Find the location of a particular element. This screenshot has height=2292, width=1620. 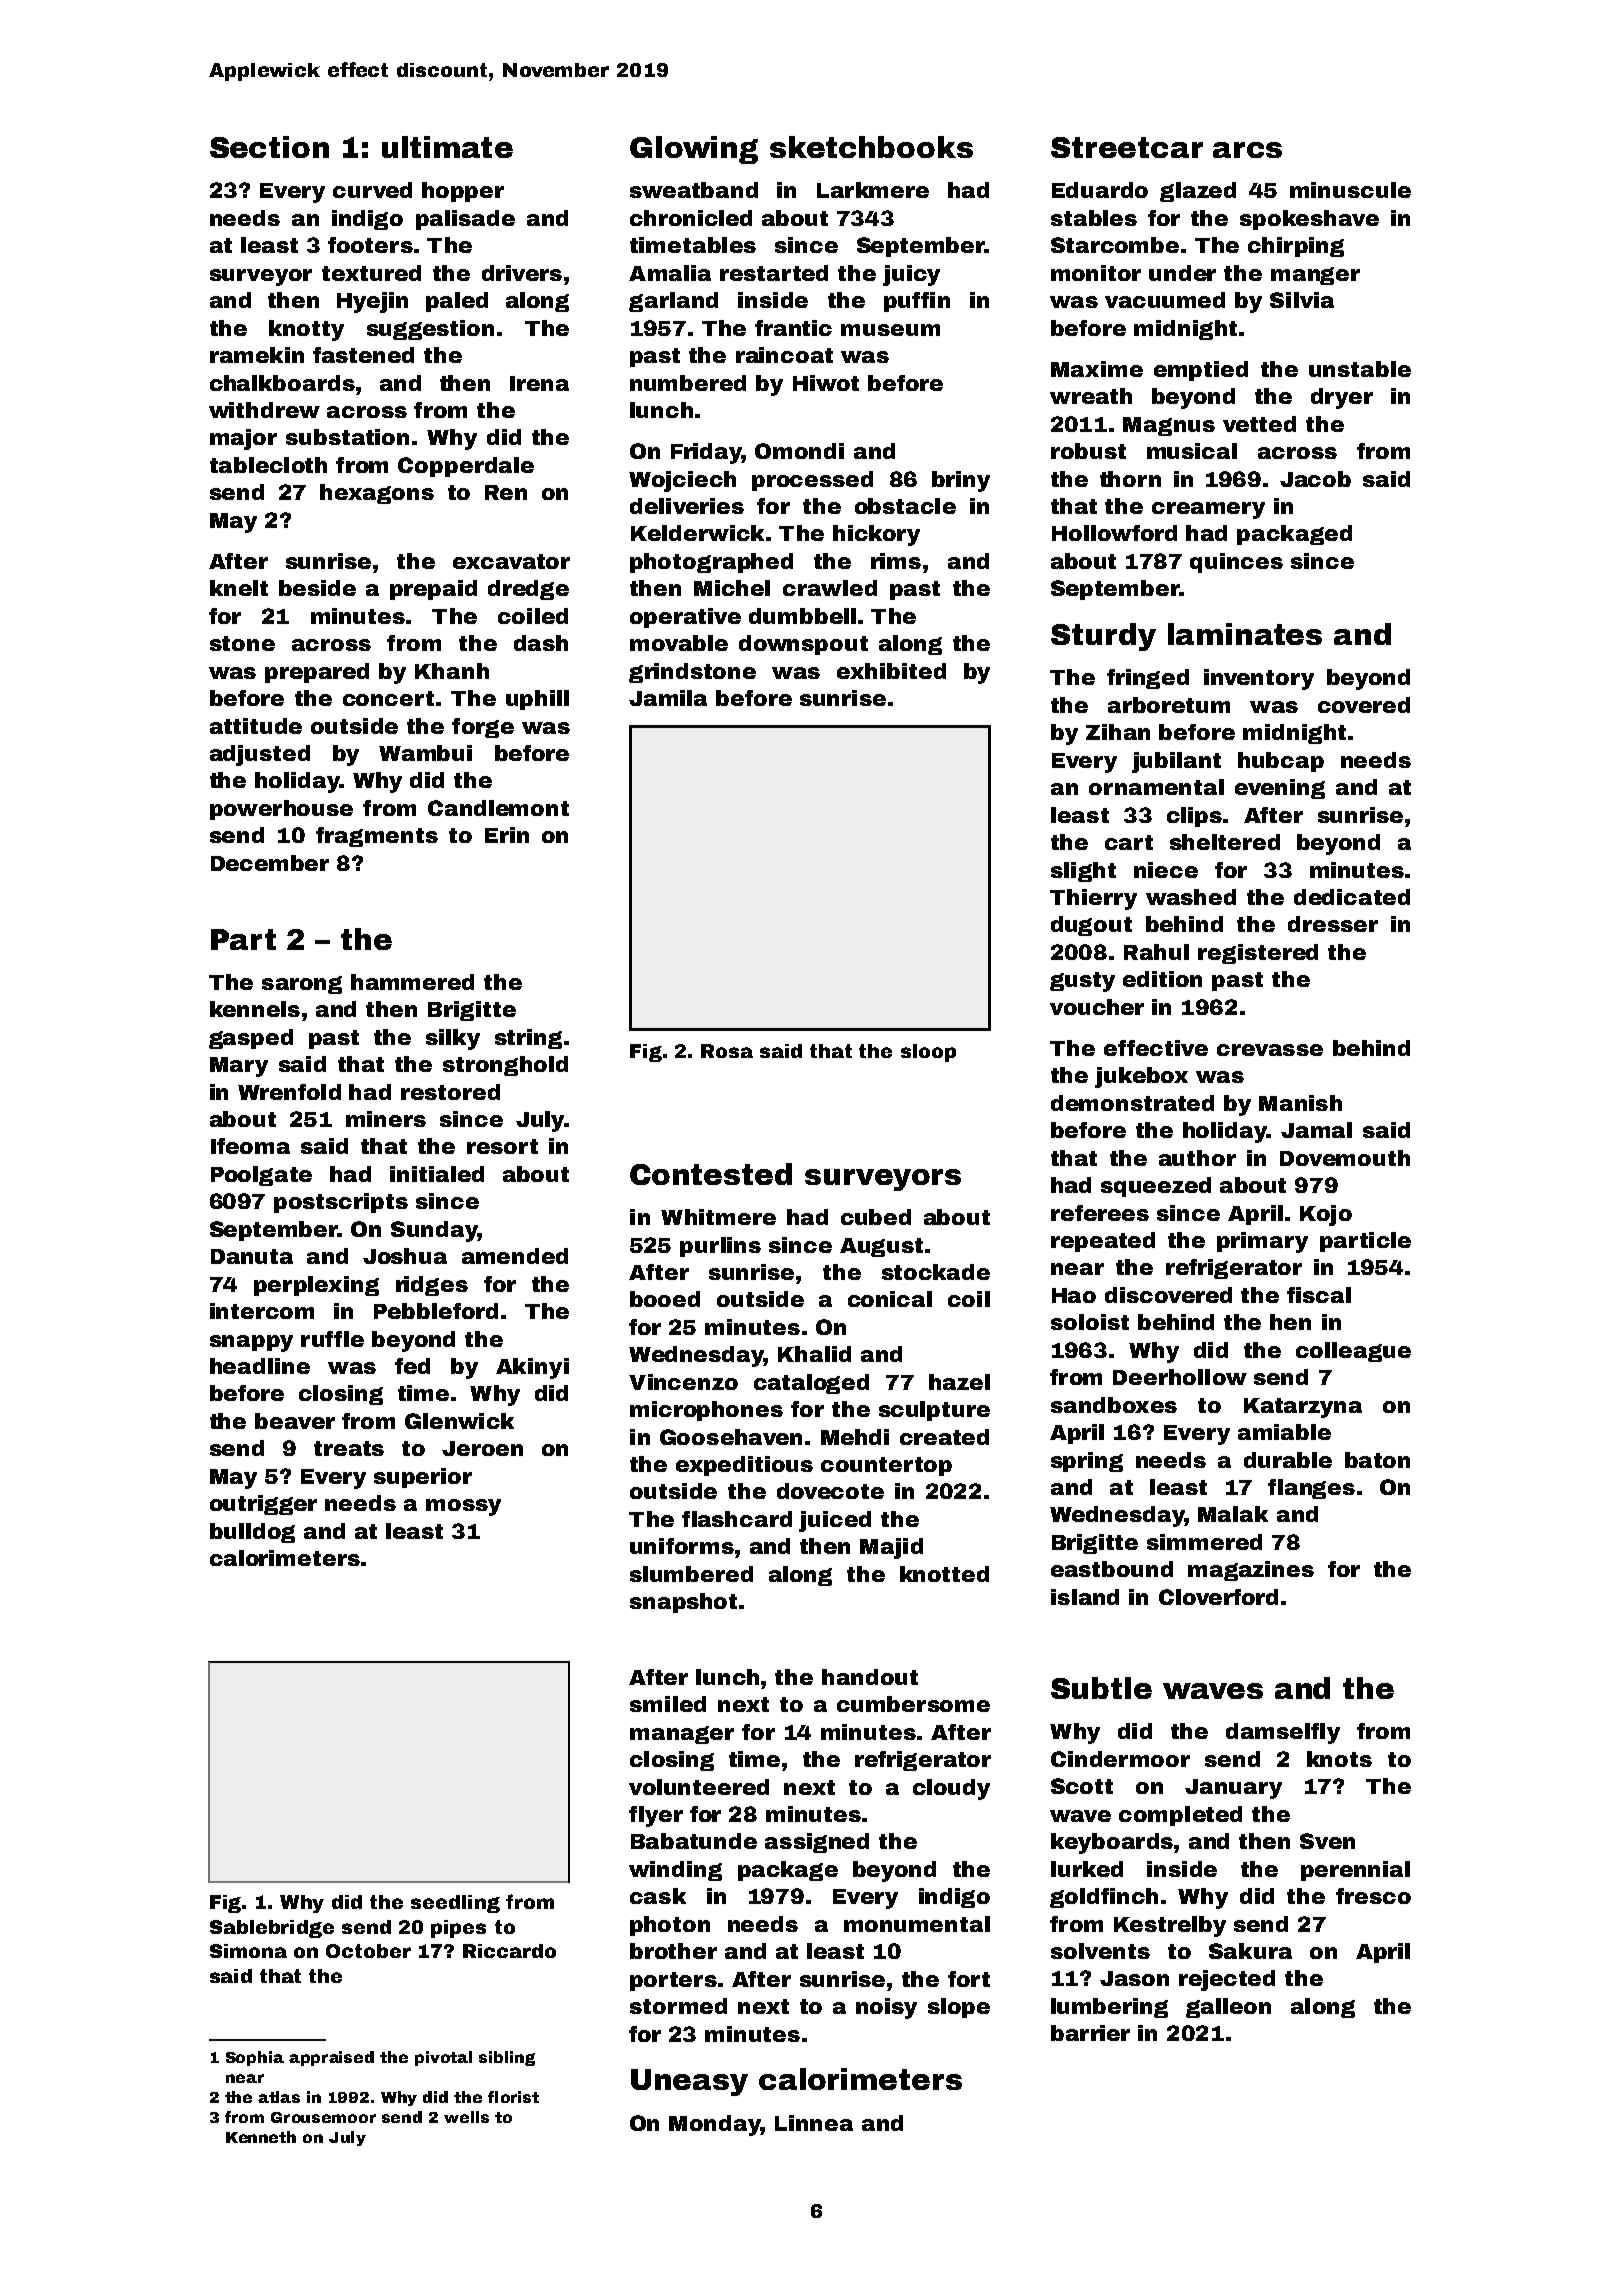

excavator is located at coordinates (511, 561).
